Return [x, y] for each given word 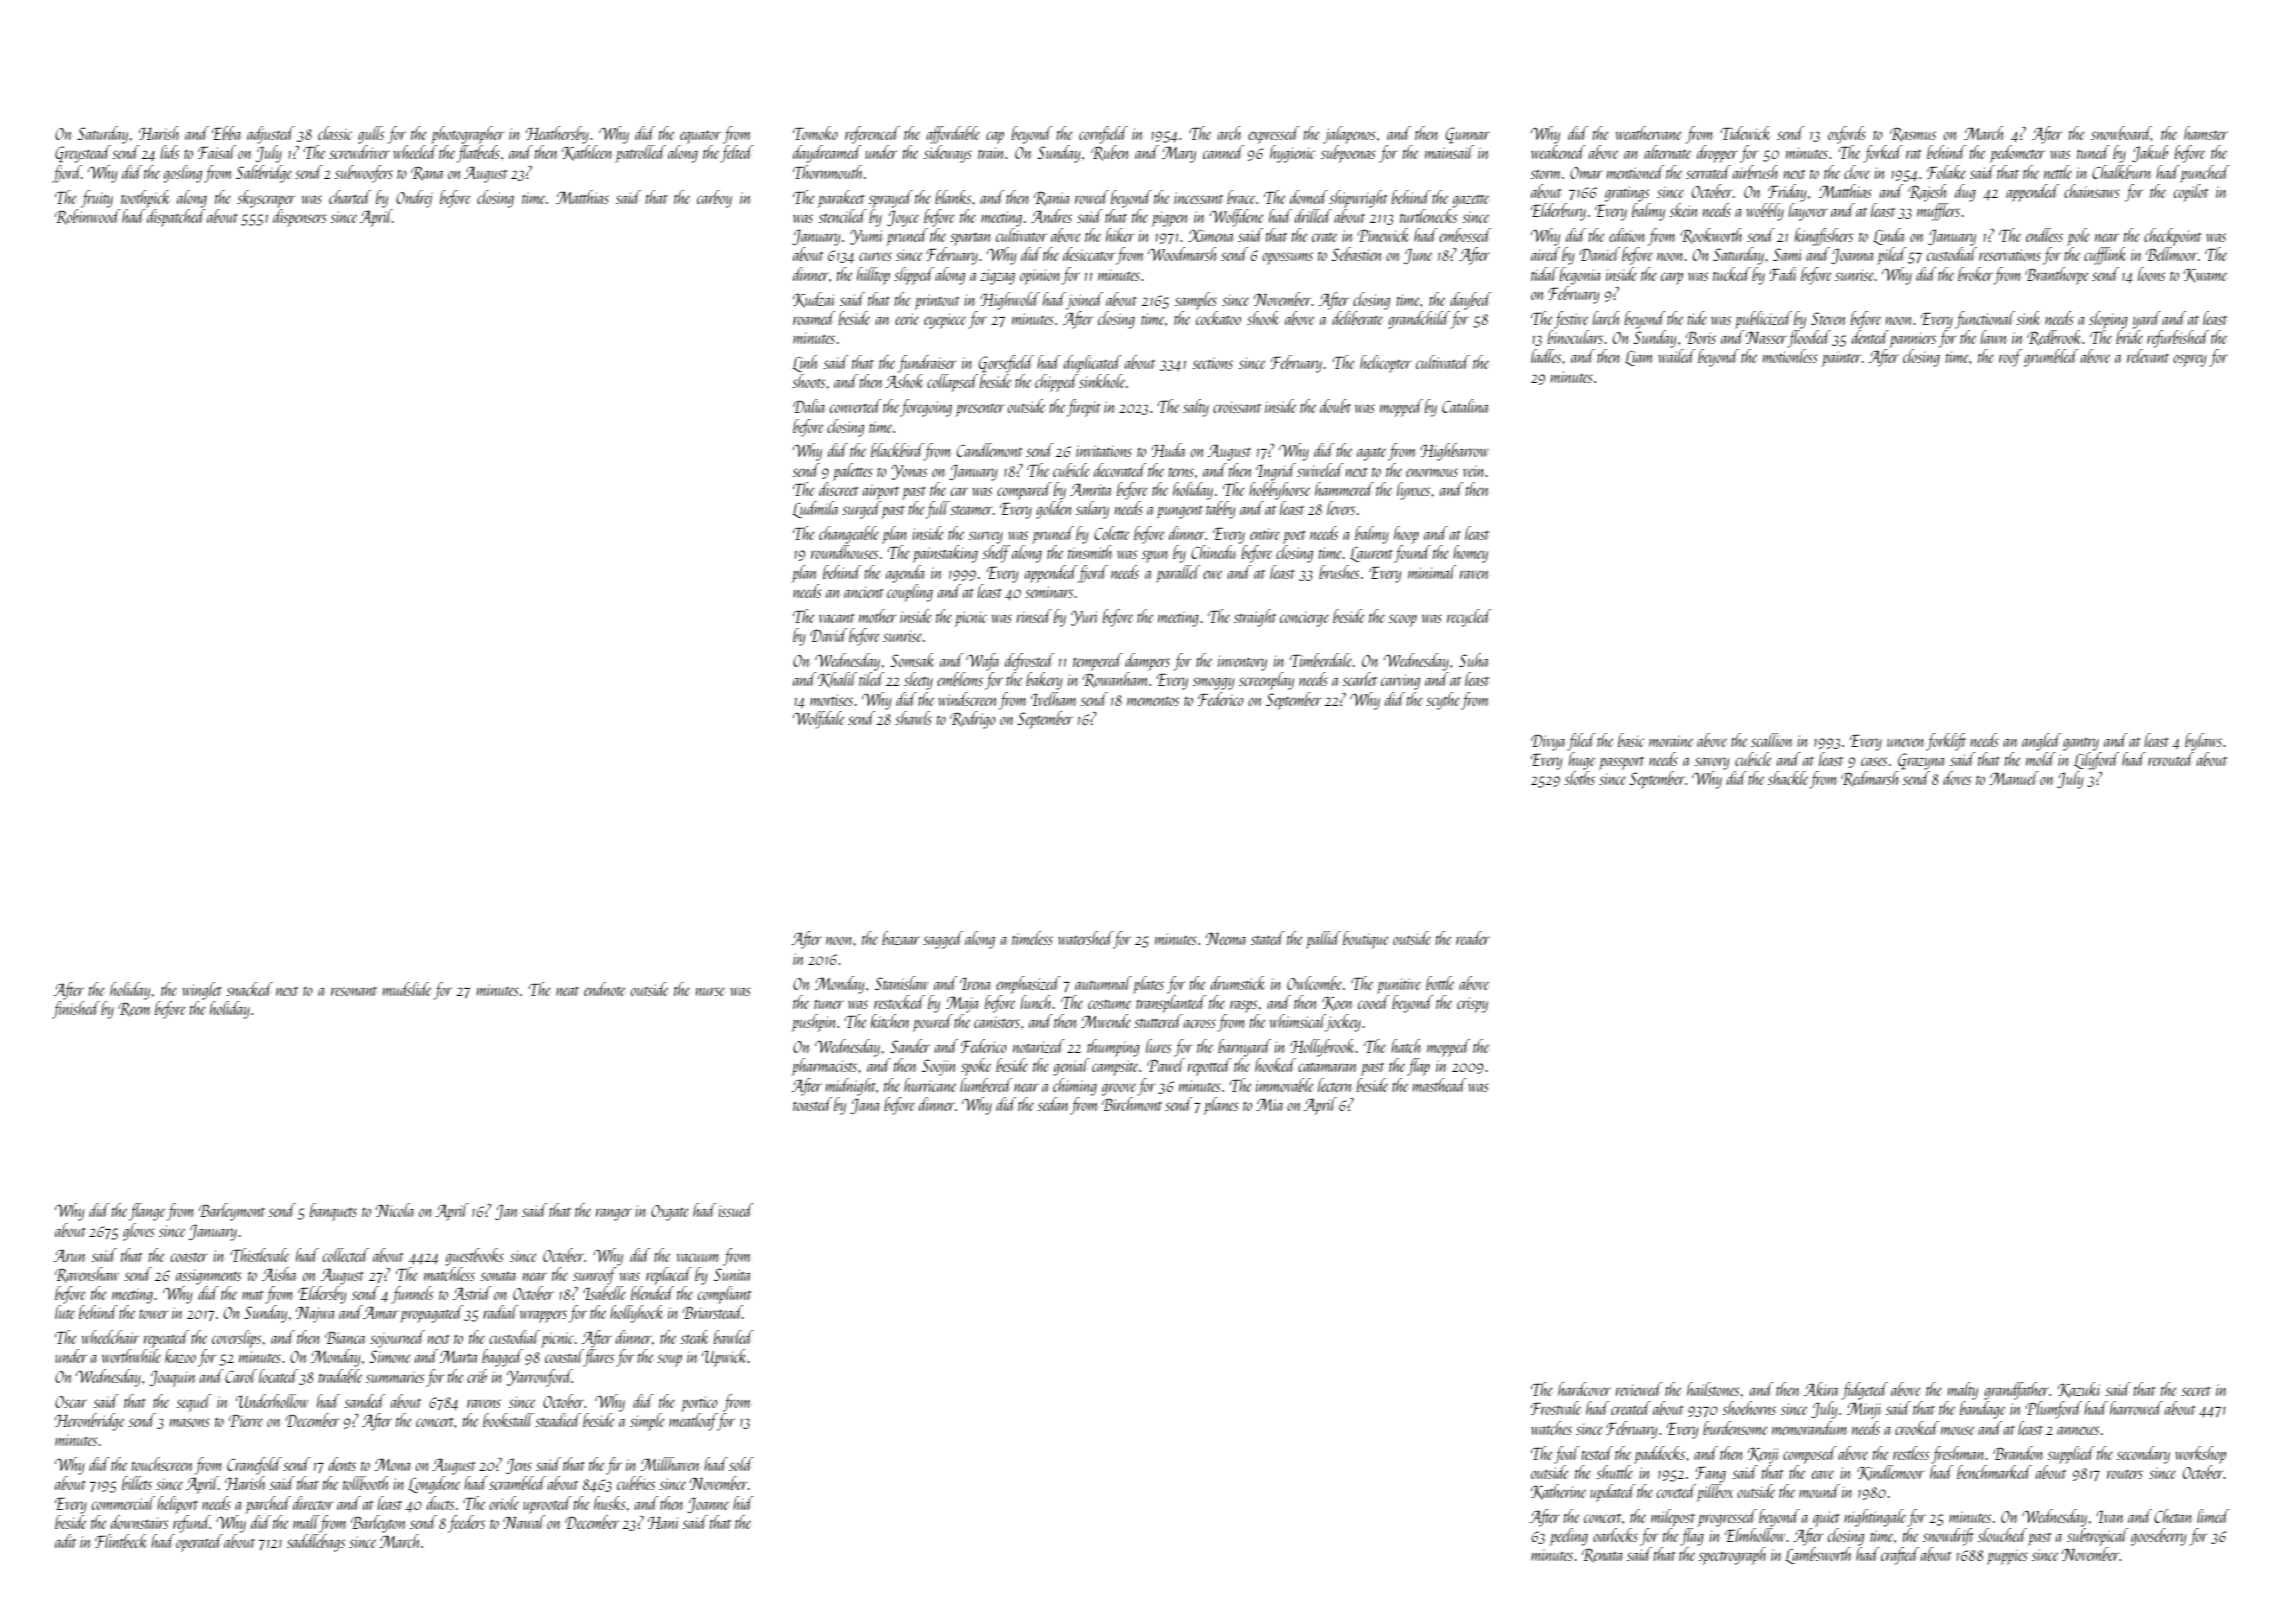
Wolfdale [819, 720]
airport [881, 492]
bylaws [2203, 742]
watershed [1085, 938]
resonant [354, 991]
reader [1473, 938]
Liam [1639, 358]
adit [65, 1541]
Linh [805, 363]
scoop [1403, 620]
